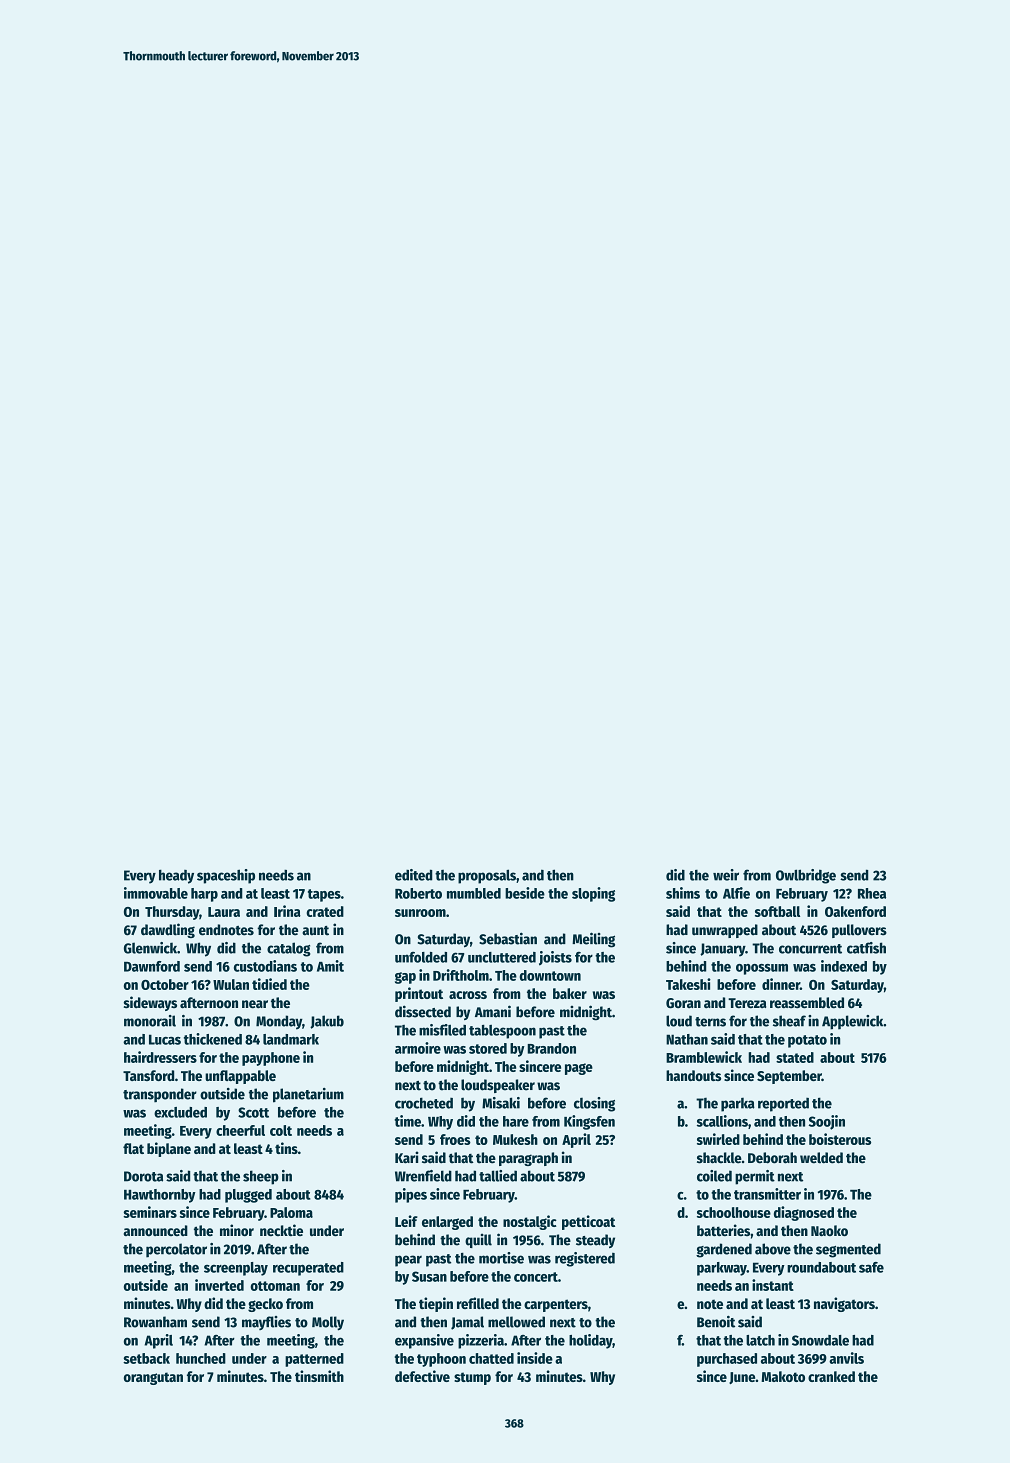 The image size is (1010, 1463). I want to click on terns, so click(710, 1022).
